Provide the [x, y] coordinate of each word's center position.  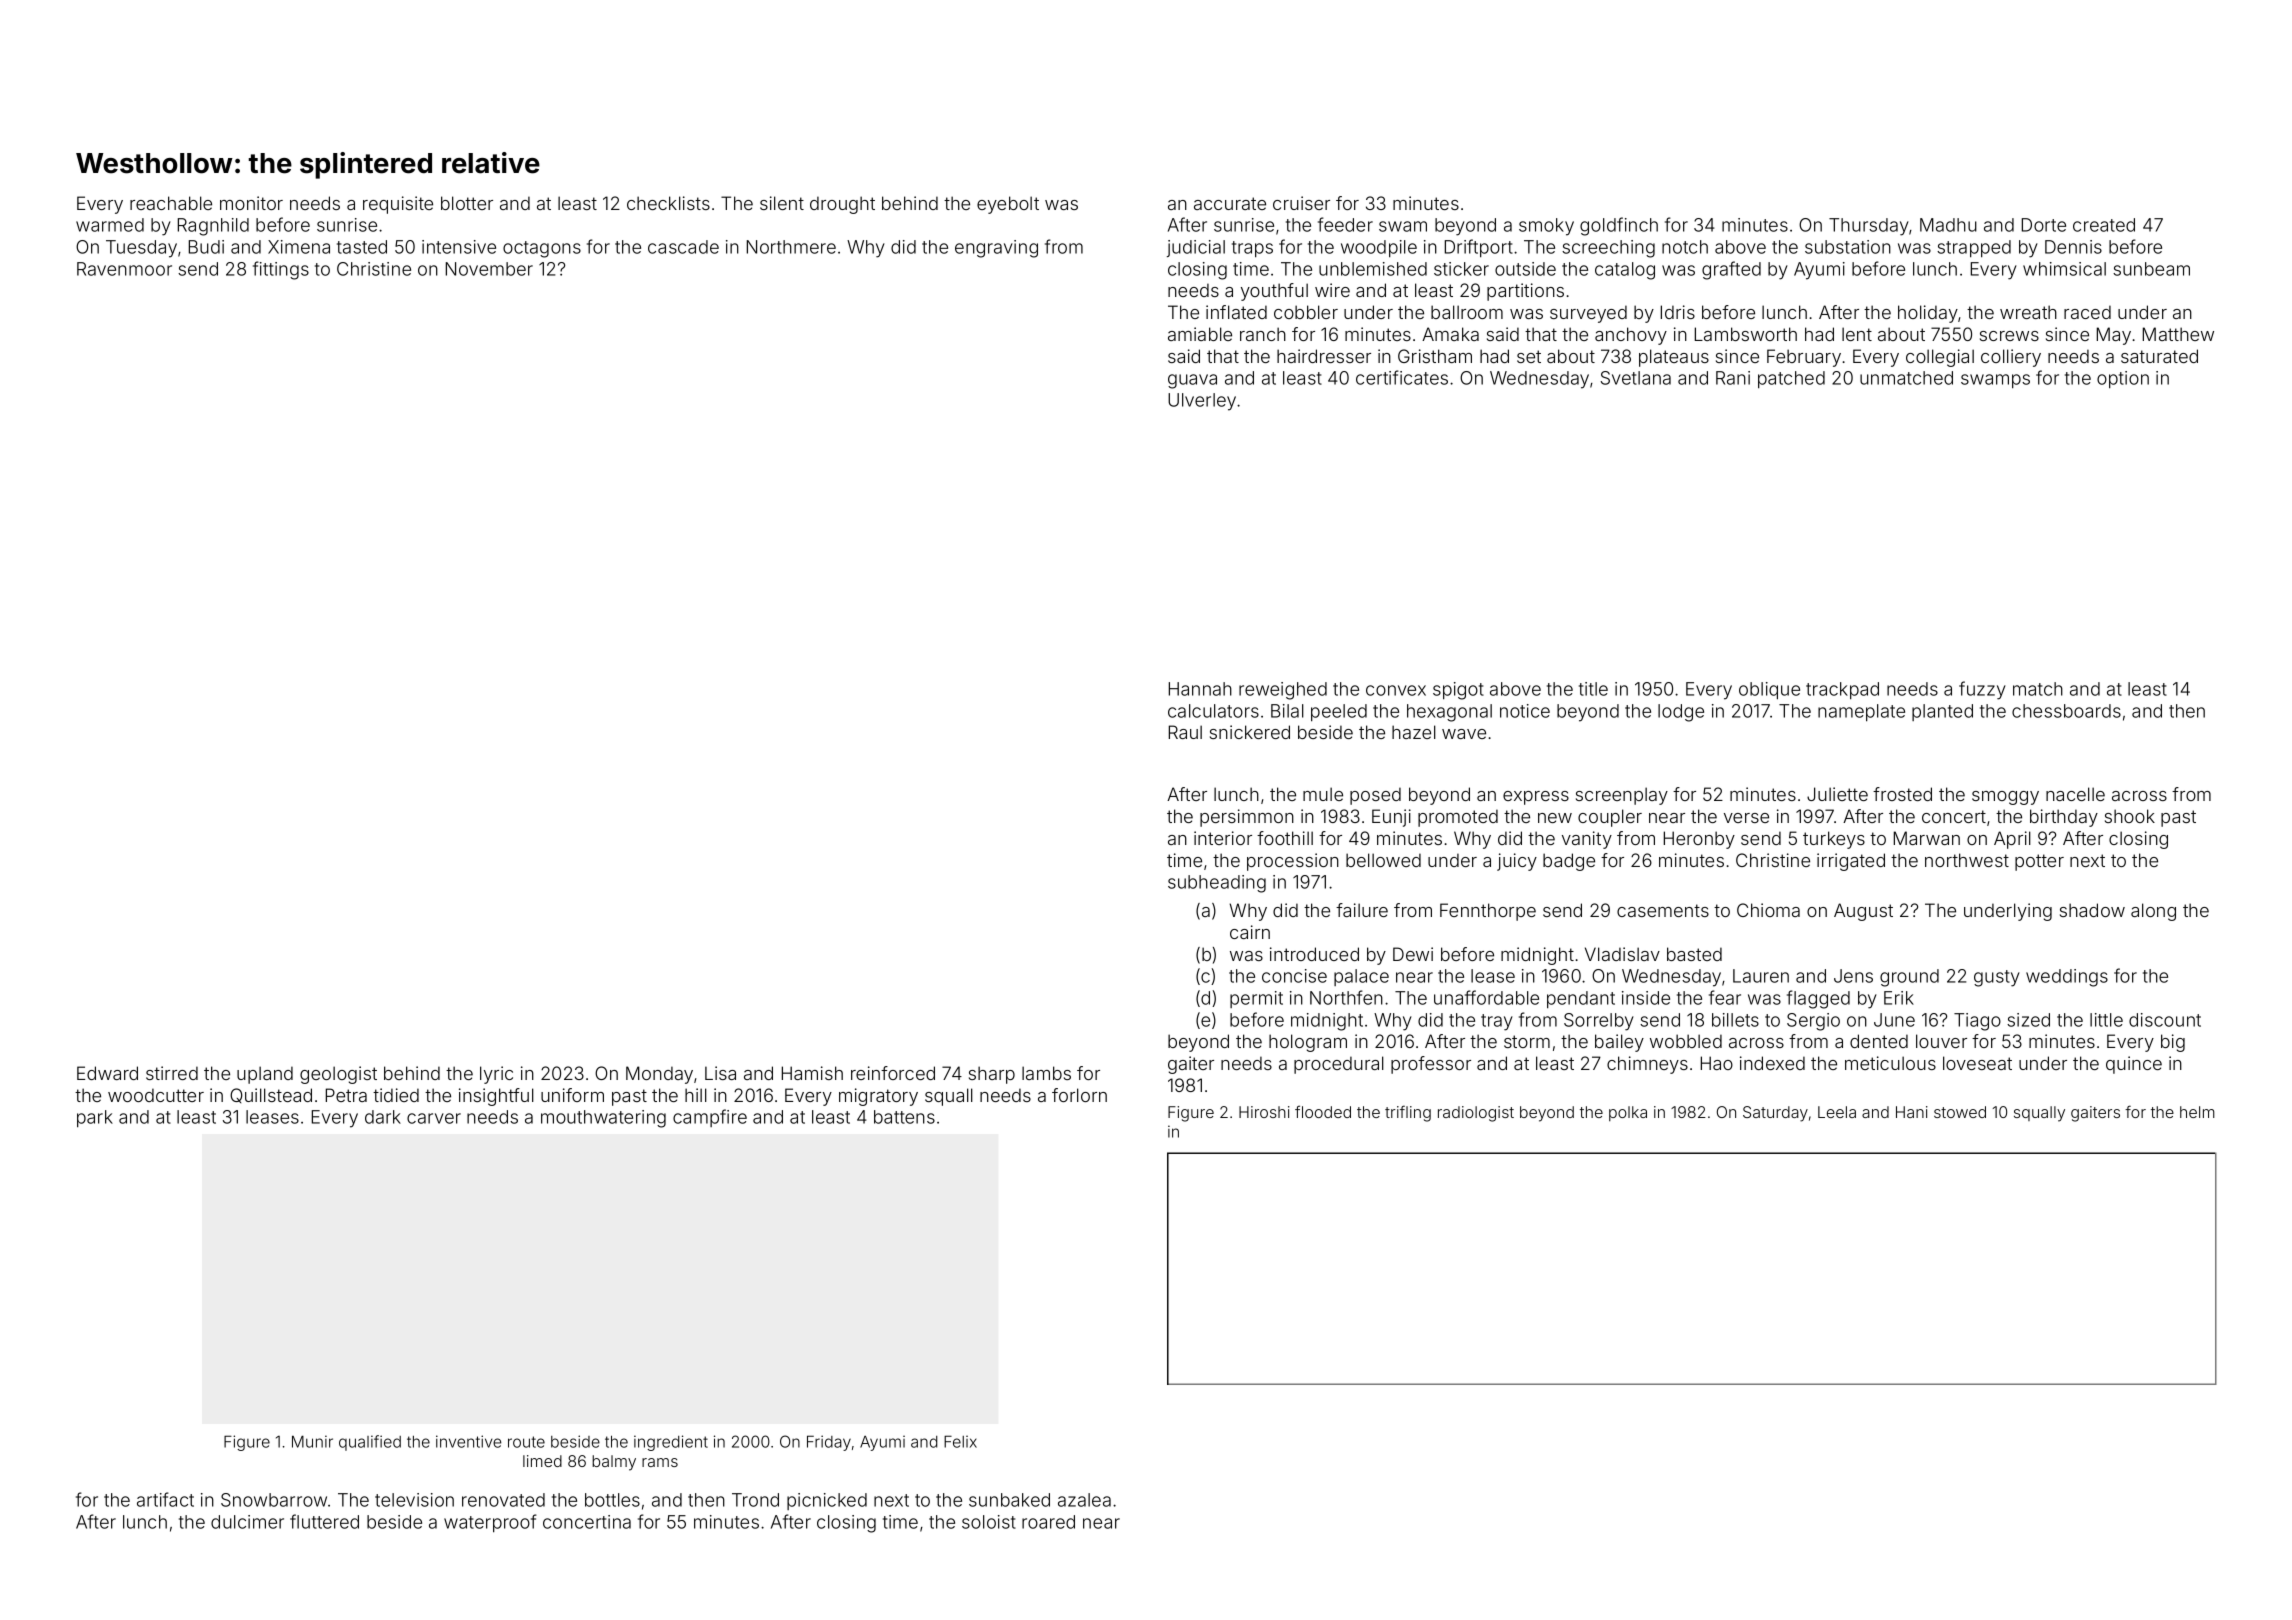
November [489, 269]
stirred [172, 1073]
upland [265, 1075]
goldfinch [1619, 226]
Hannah [1200, 689]
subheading [1217, 884]
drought [842, 205]
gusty [1997, 978]
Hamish [812, 1073]
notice [1525, 711]
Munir [312, 1441]
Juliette [1837, 794]
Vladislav [1622, 954]
